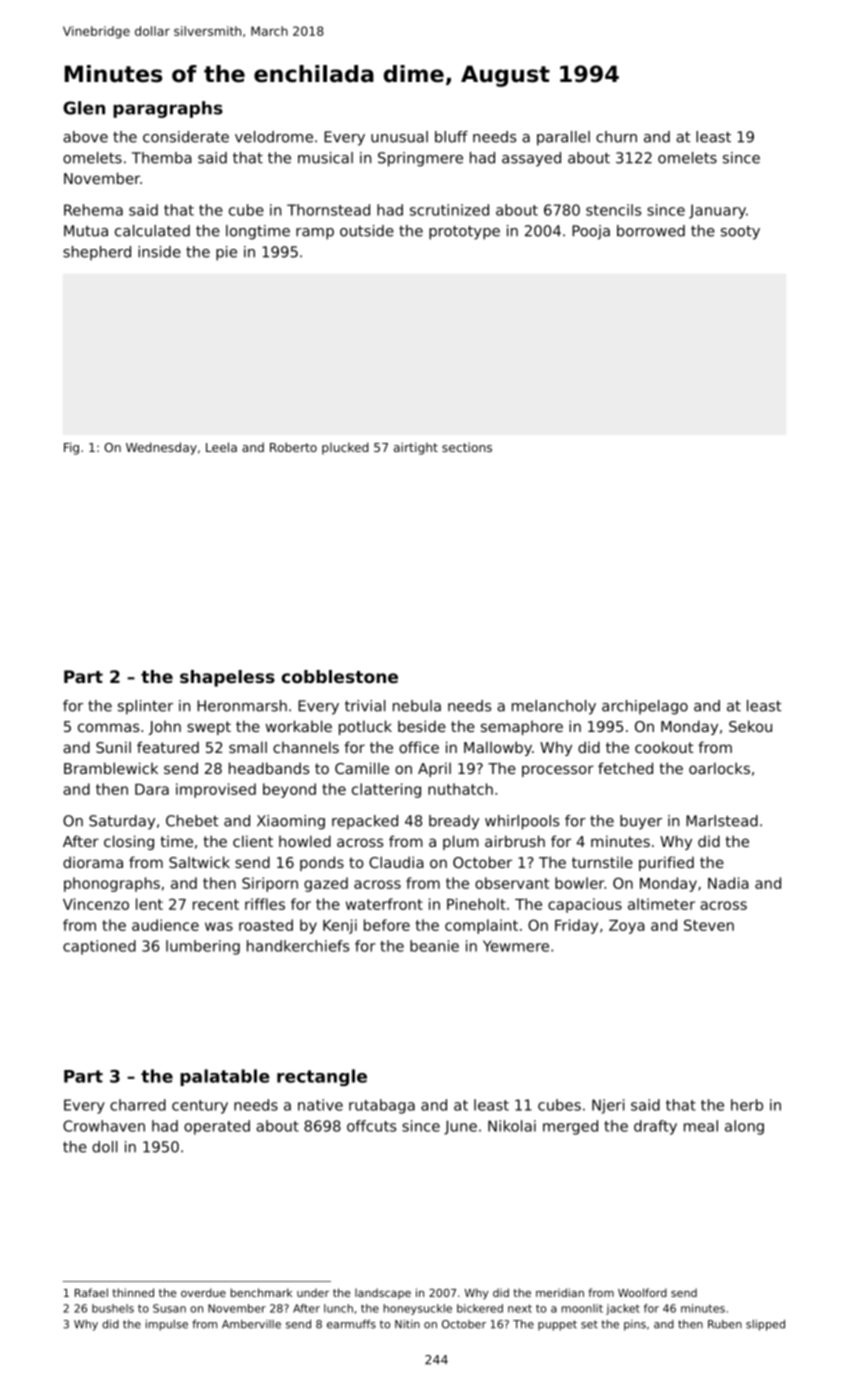  What do you see at coordinates (104, 1126) in the page?
I see `Crowhaven` at bounding box center [104, 1126].
